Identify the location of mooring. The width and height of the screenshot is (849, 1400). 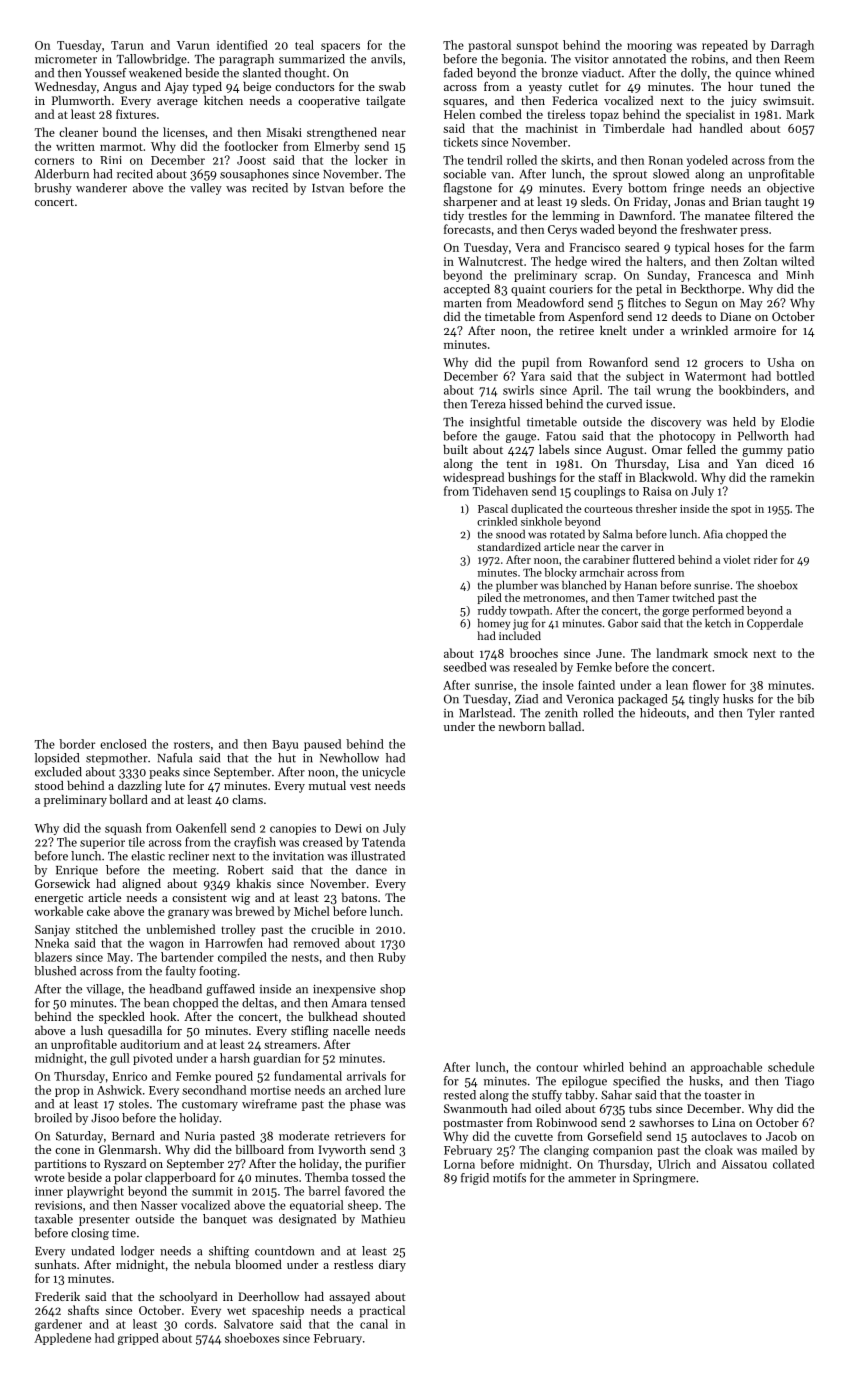
(649, 47).
